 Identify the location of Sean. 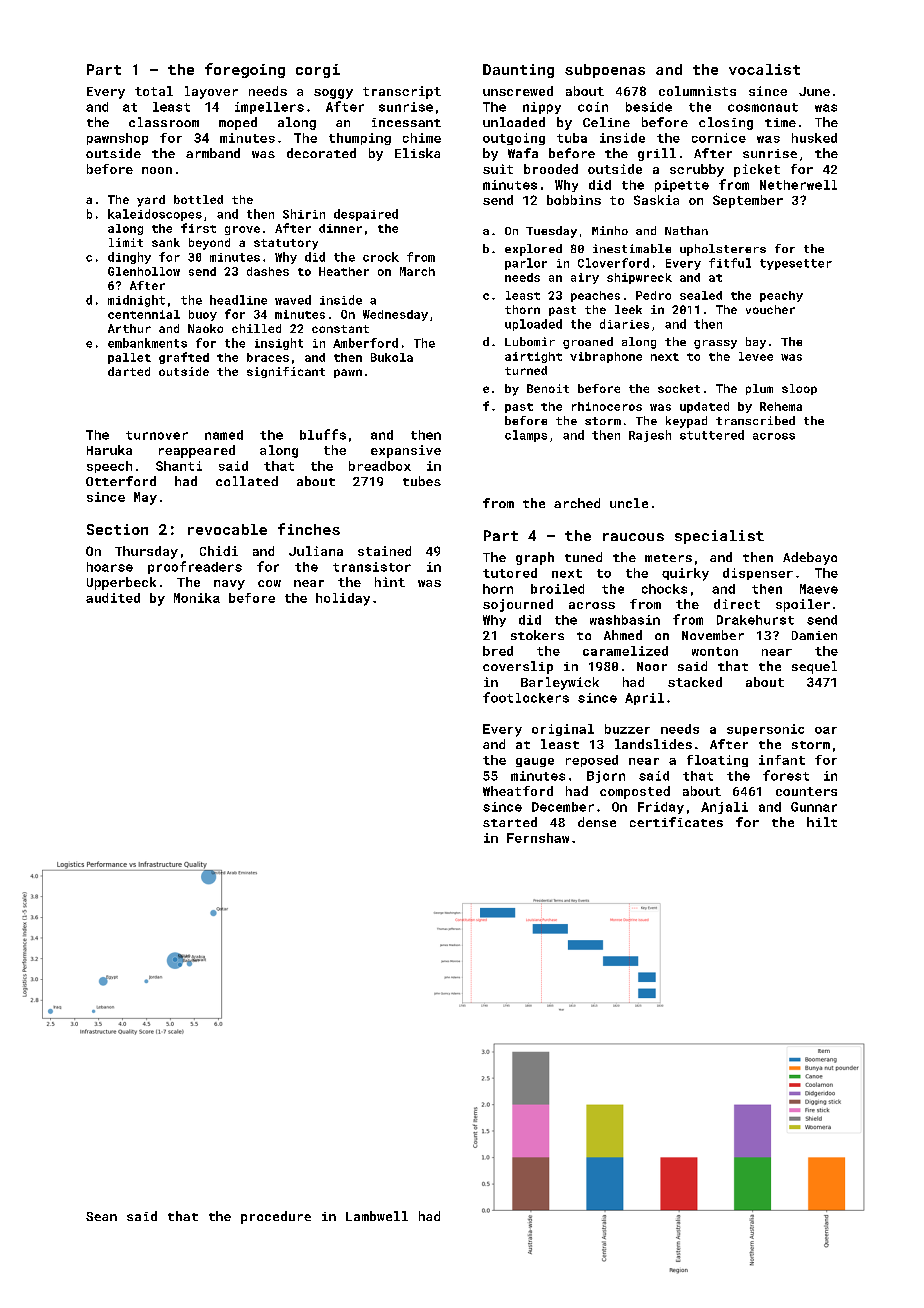
(101, 1216).
